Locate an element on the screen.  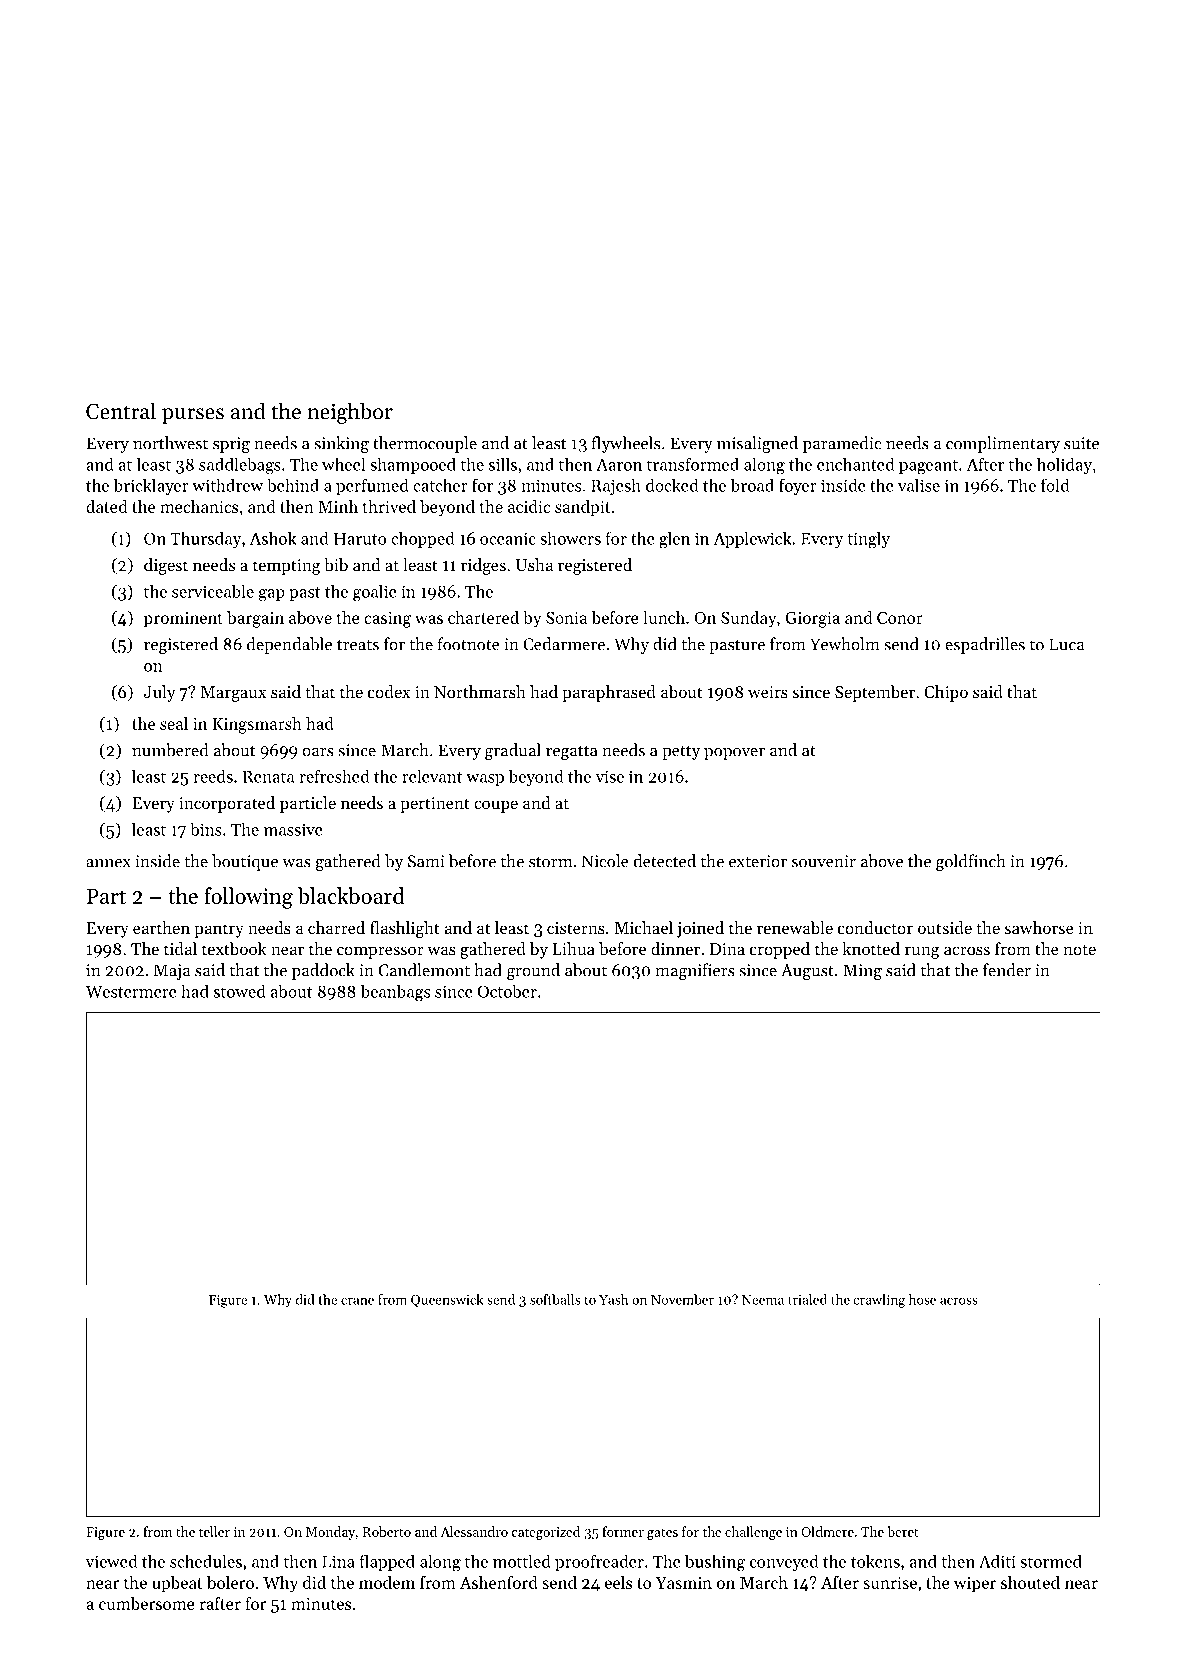
popover is located at coordinates (734, 754).
